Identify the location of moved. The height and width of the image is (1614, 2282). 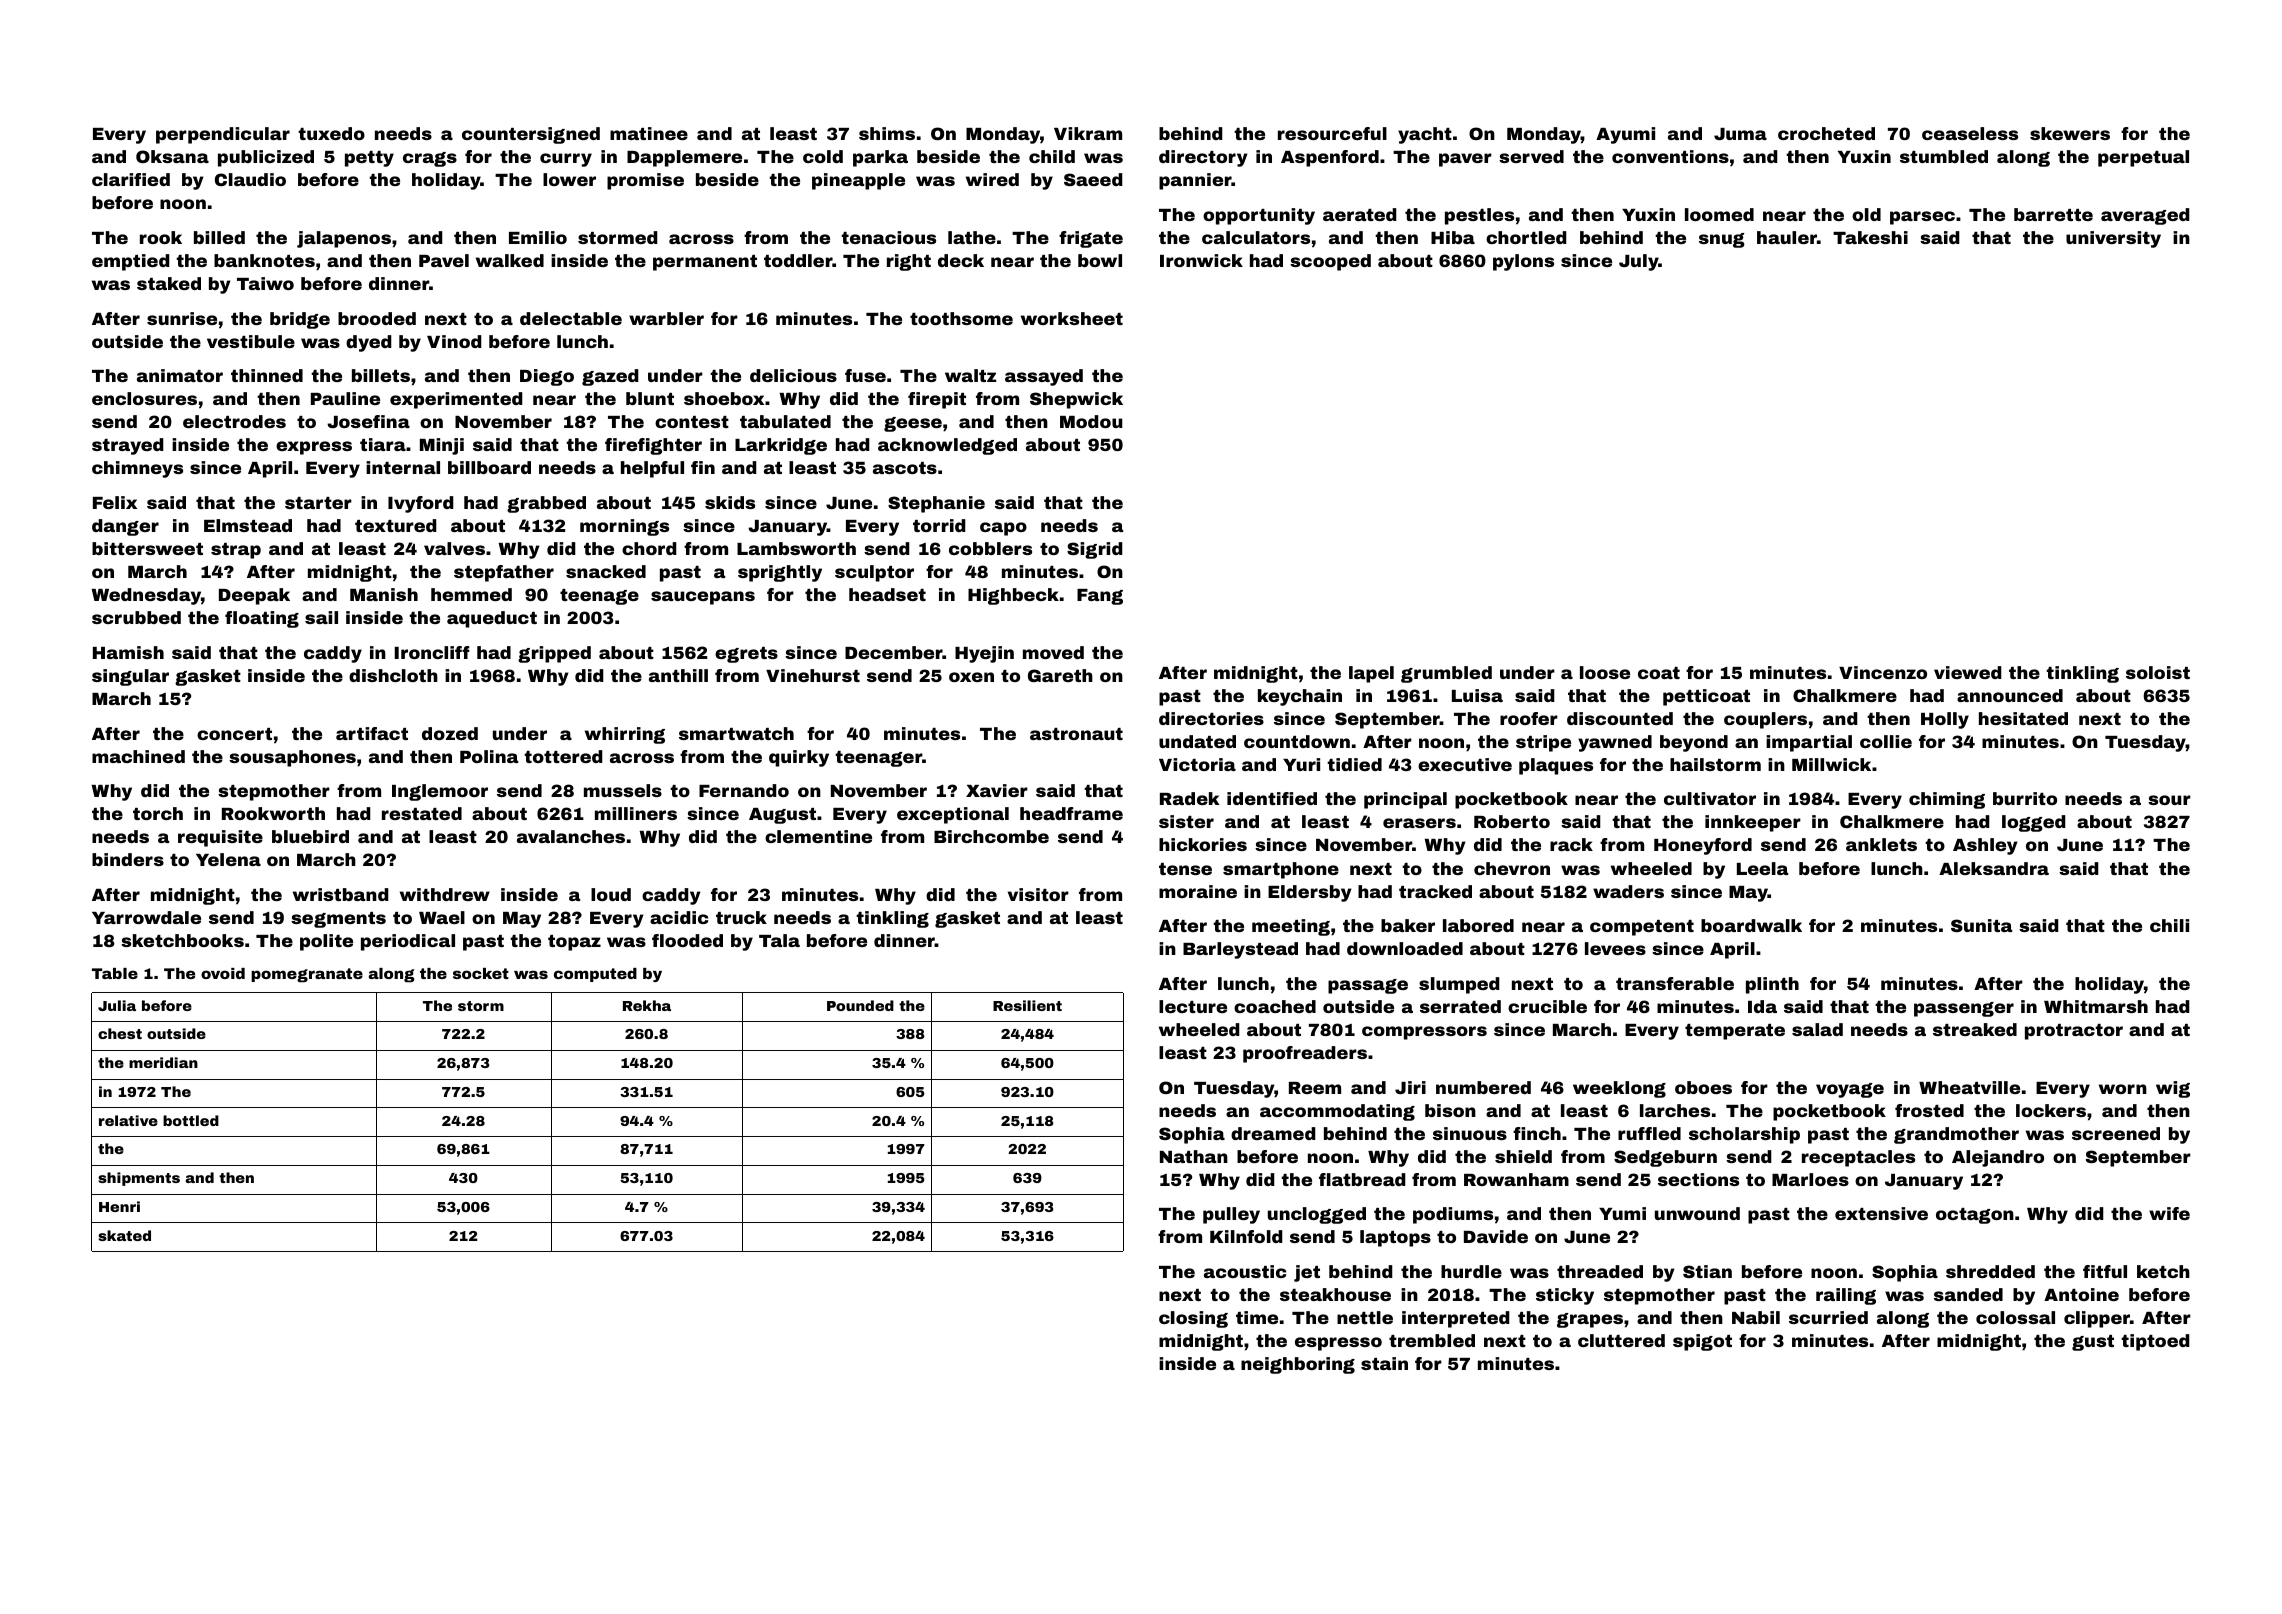
(1053, 652).
